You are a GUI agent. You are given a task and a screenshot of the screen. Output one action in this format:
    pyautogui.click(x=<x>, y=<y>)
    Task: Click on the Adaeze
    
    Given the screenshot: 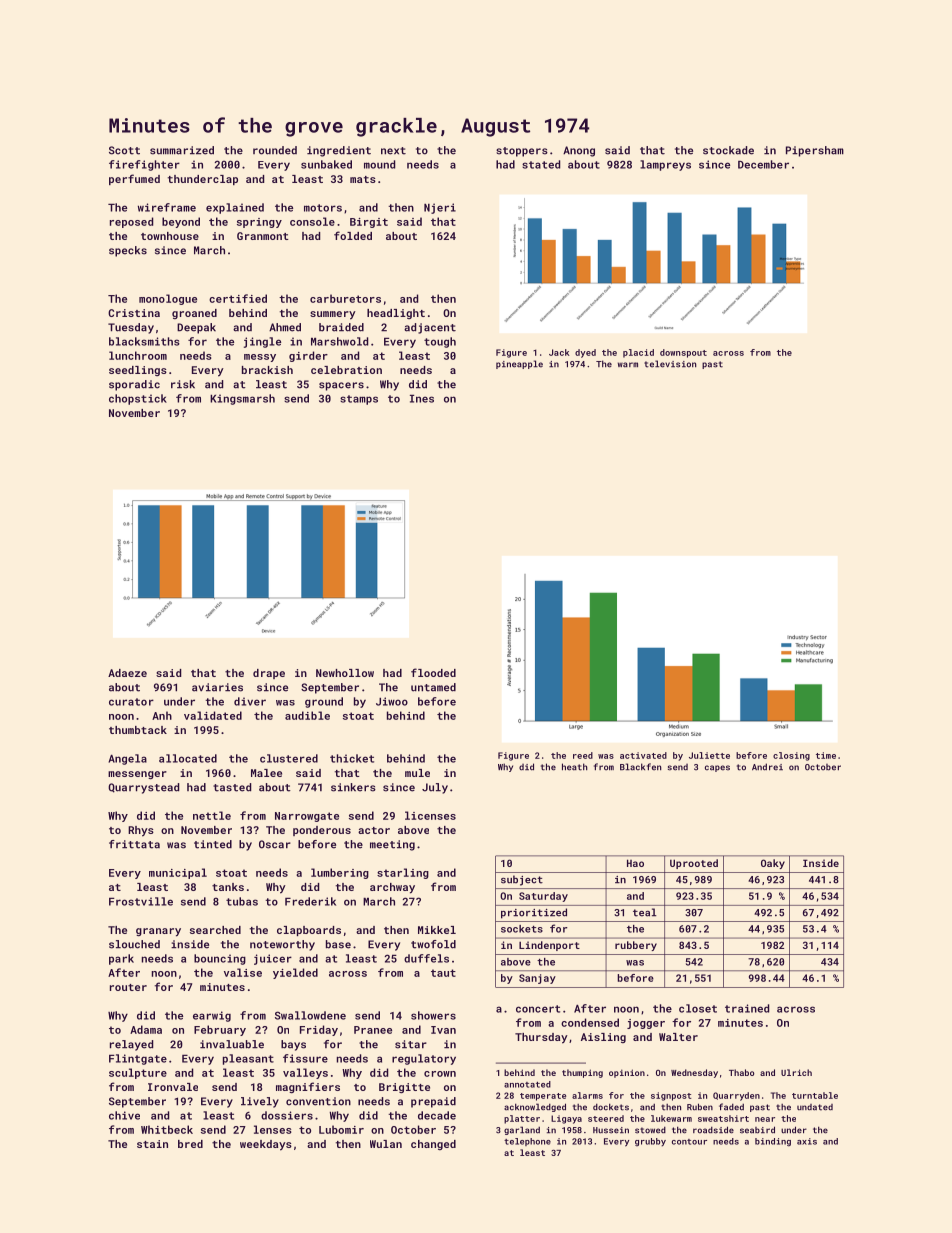 What is the action you would take?
    pyautogui.click(x=127, y=673)
